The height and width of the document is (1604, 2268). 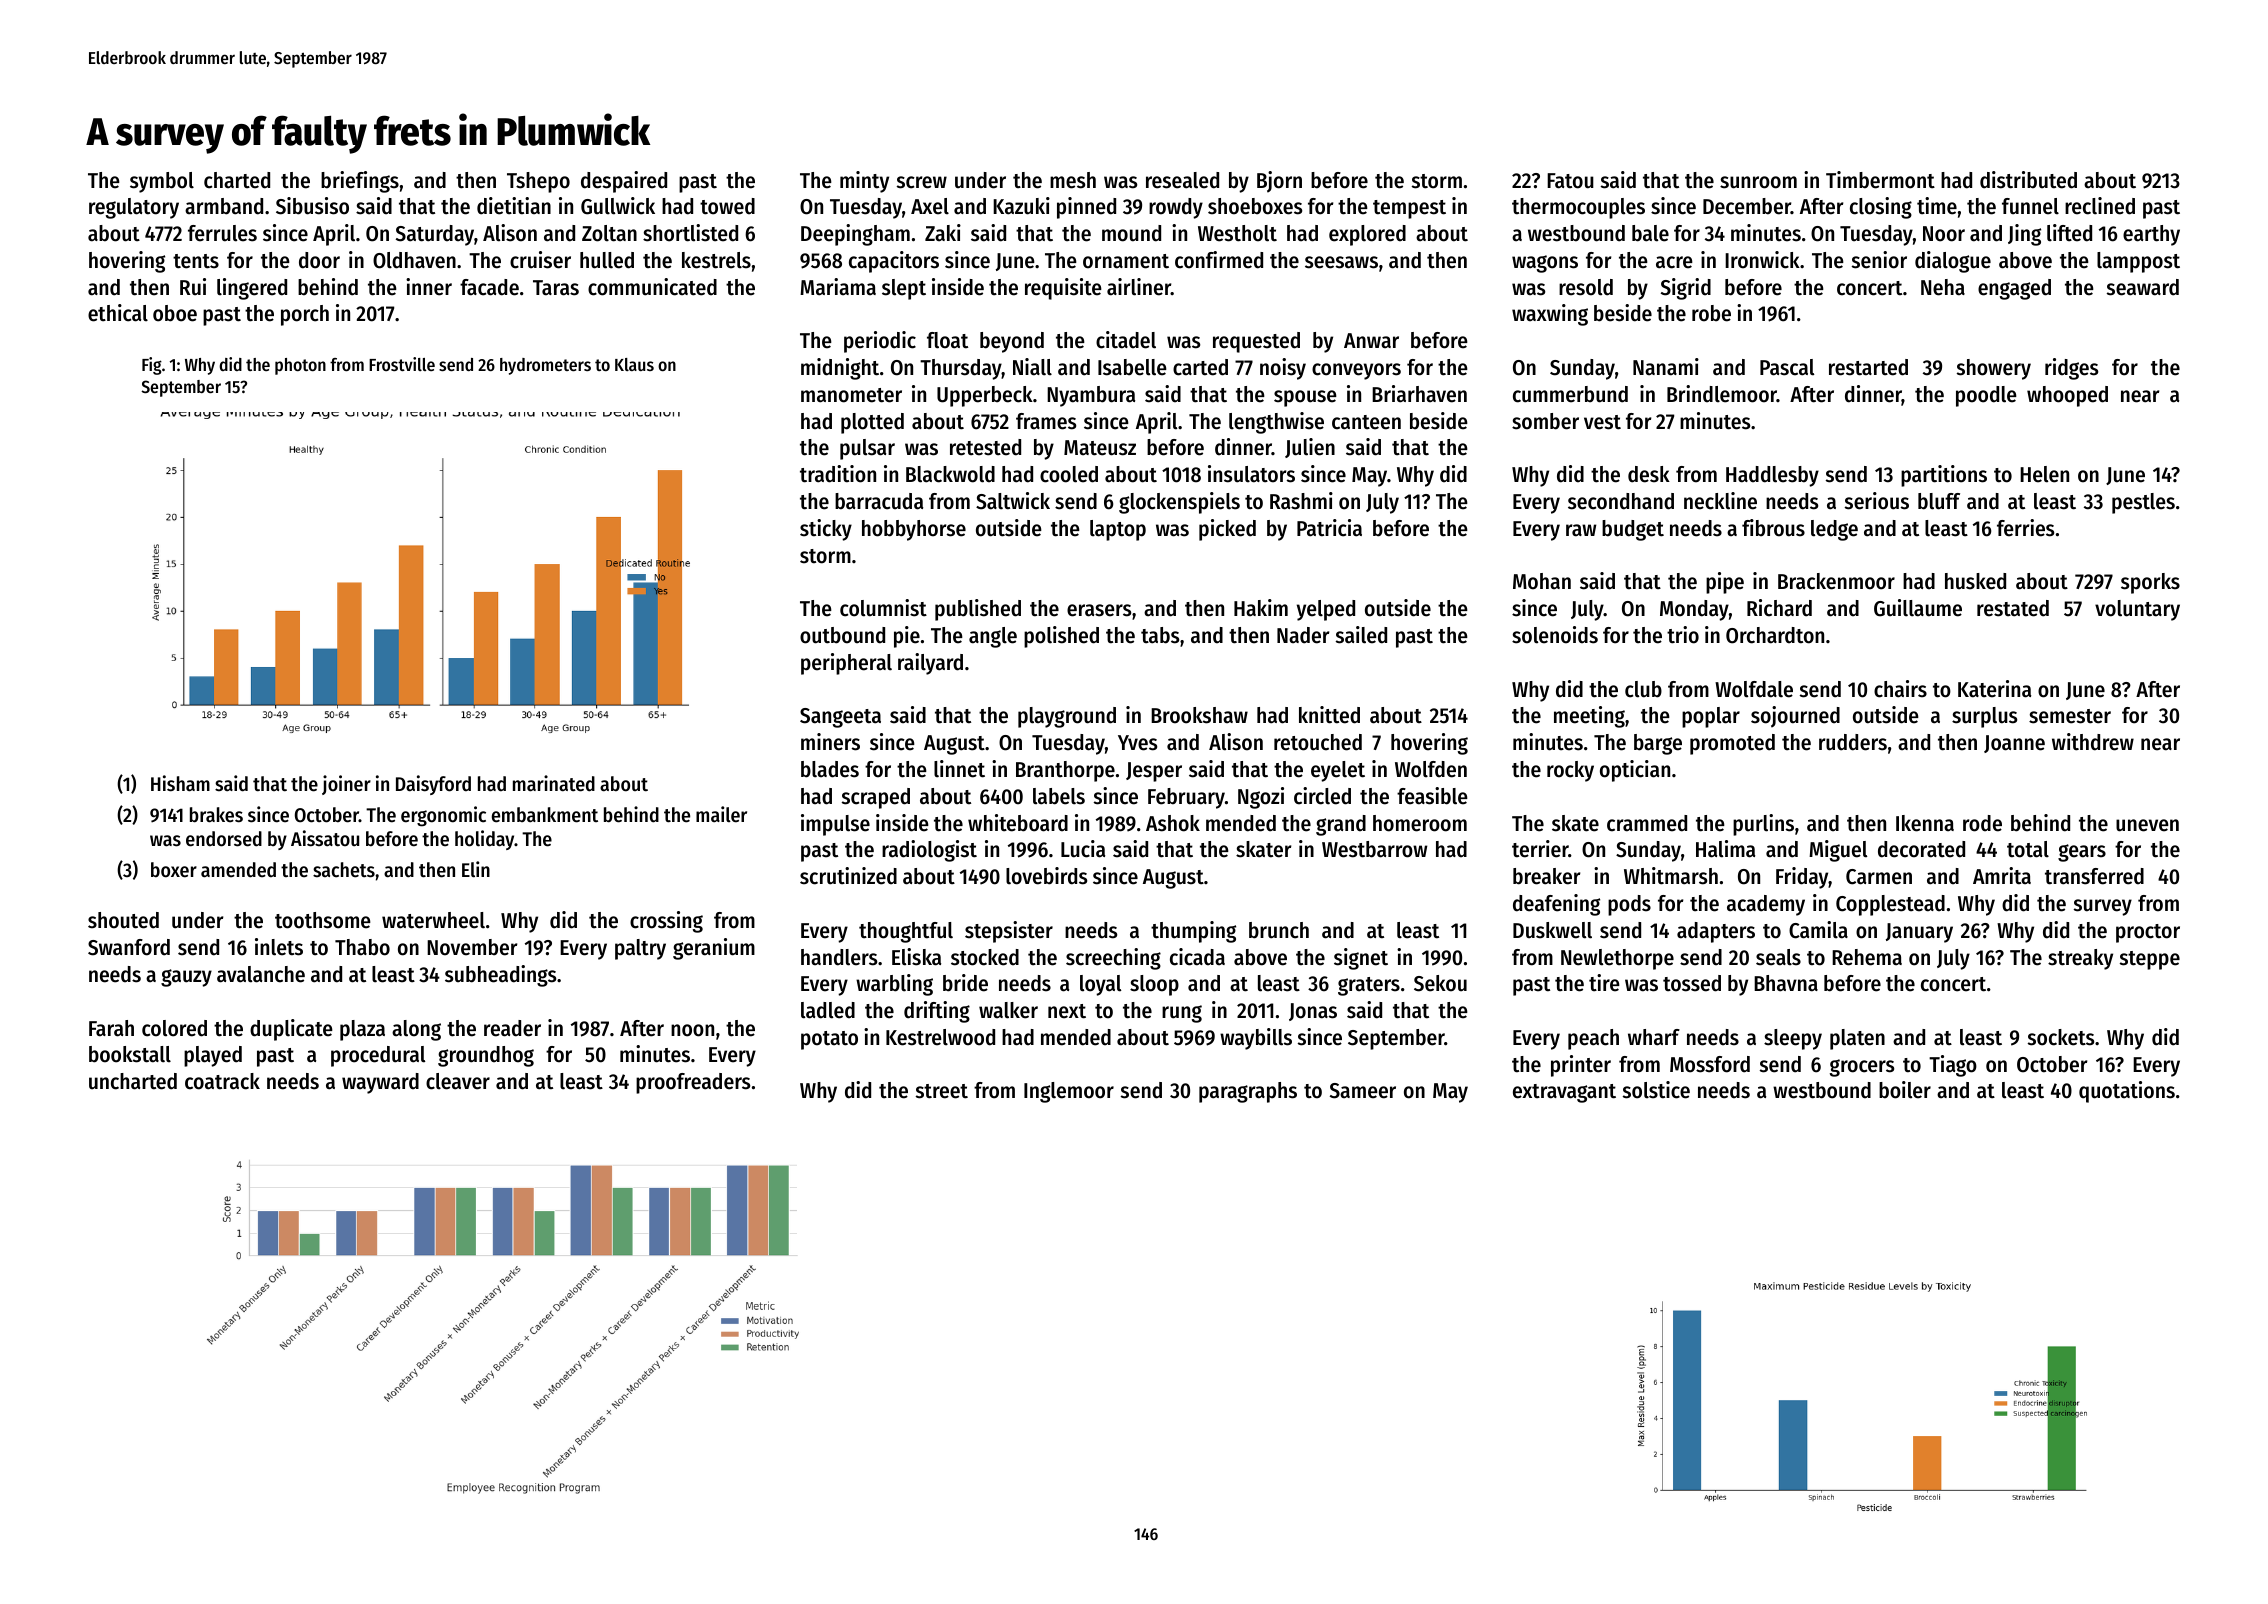 I want to click on subheadings, so click(x=500, y=976).
